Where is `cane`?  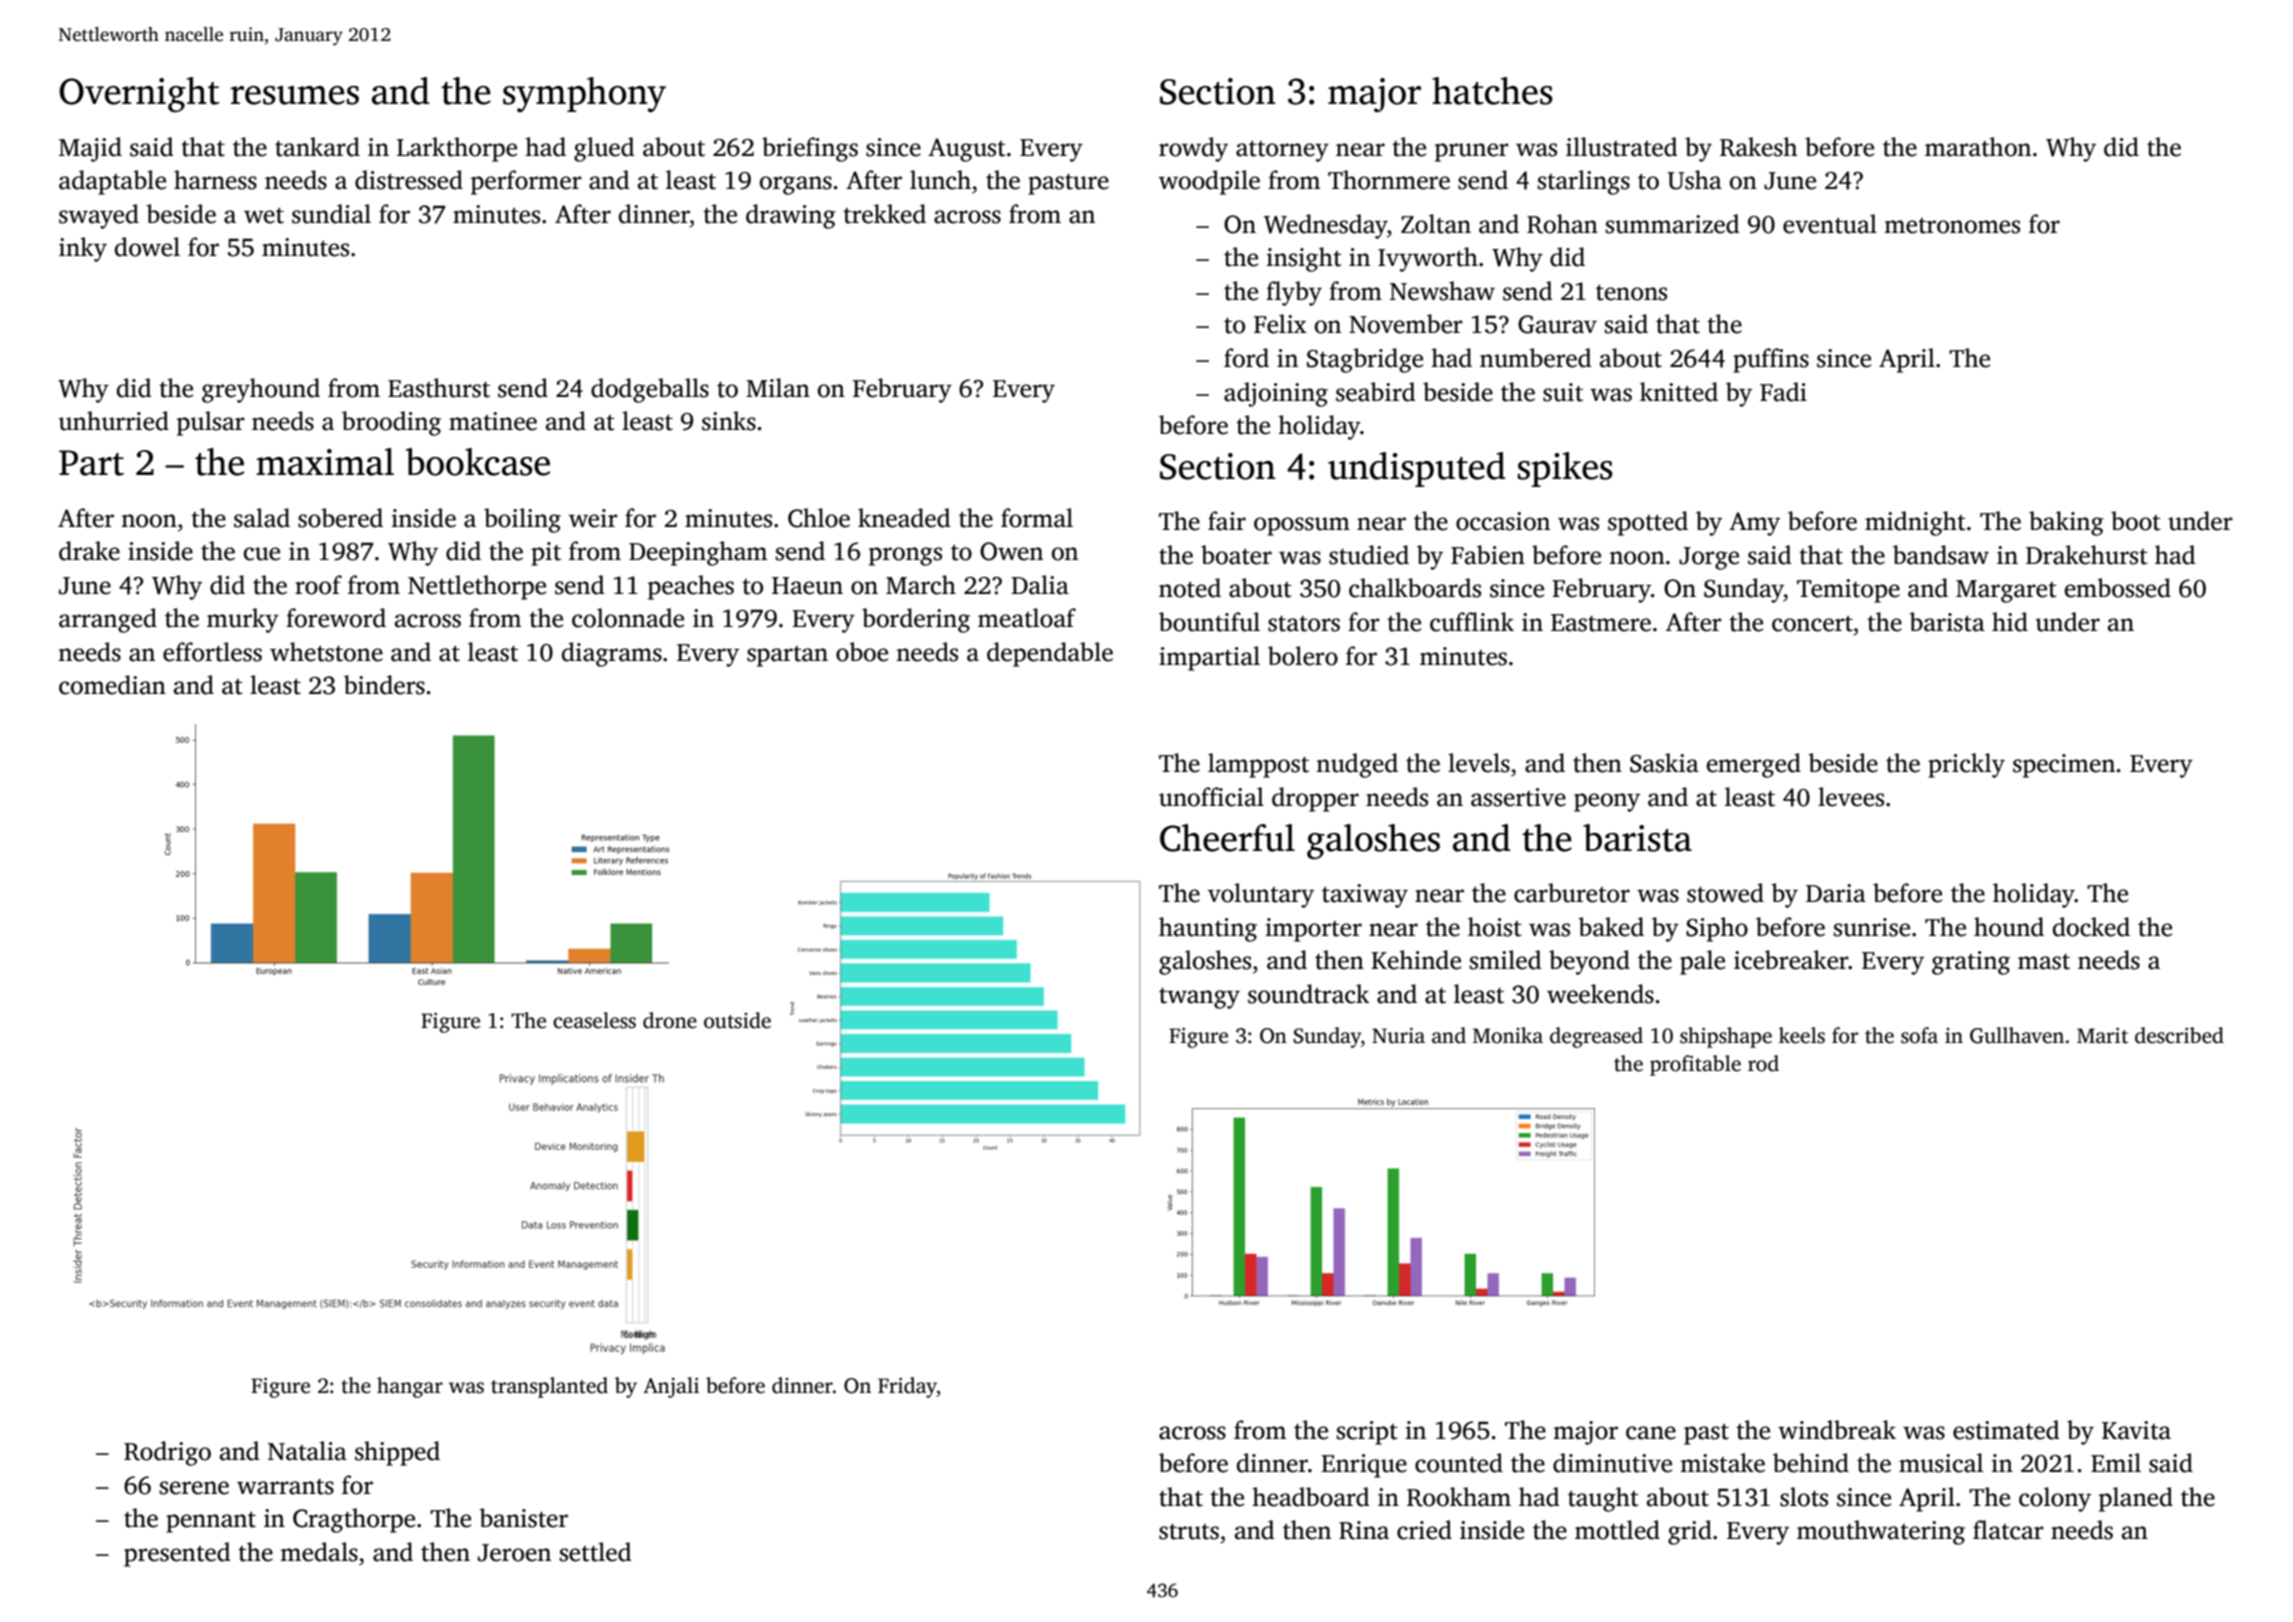 cane is located at coordinates (1651, 1433).
